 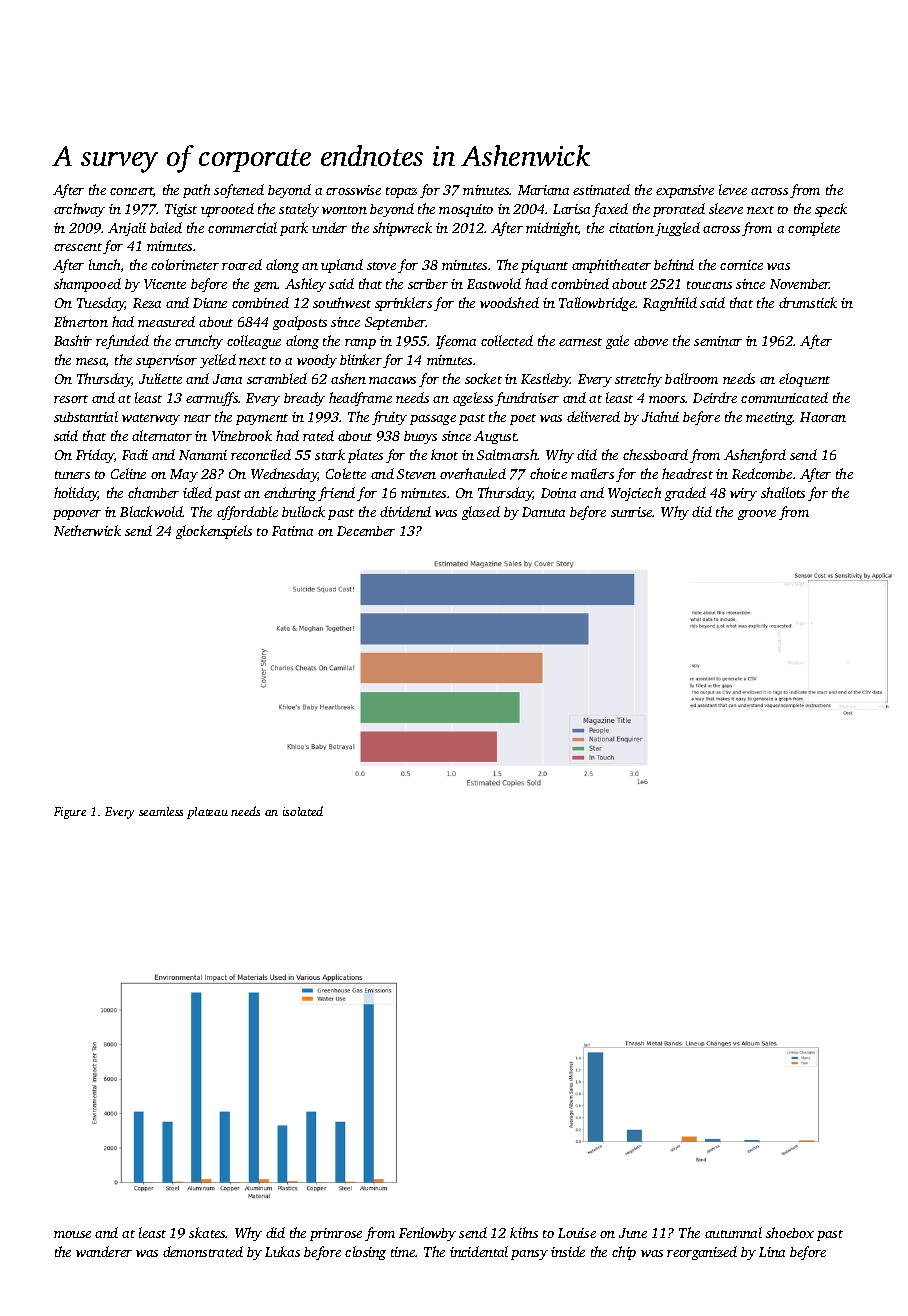 I want to click on Danuta, so click(x=543, y=512).
